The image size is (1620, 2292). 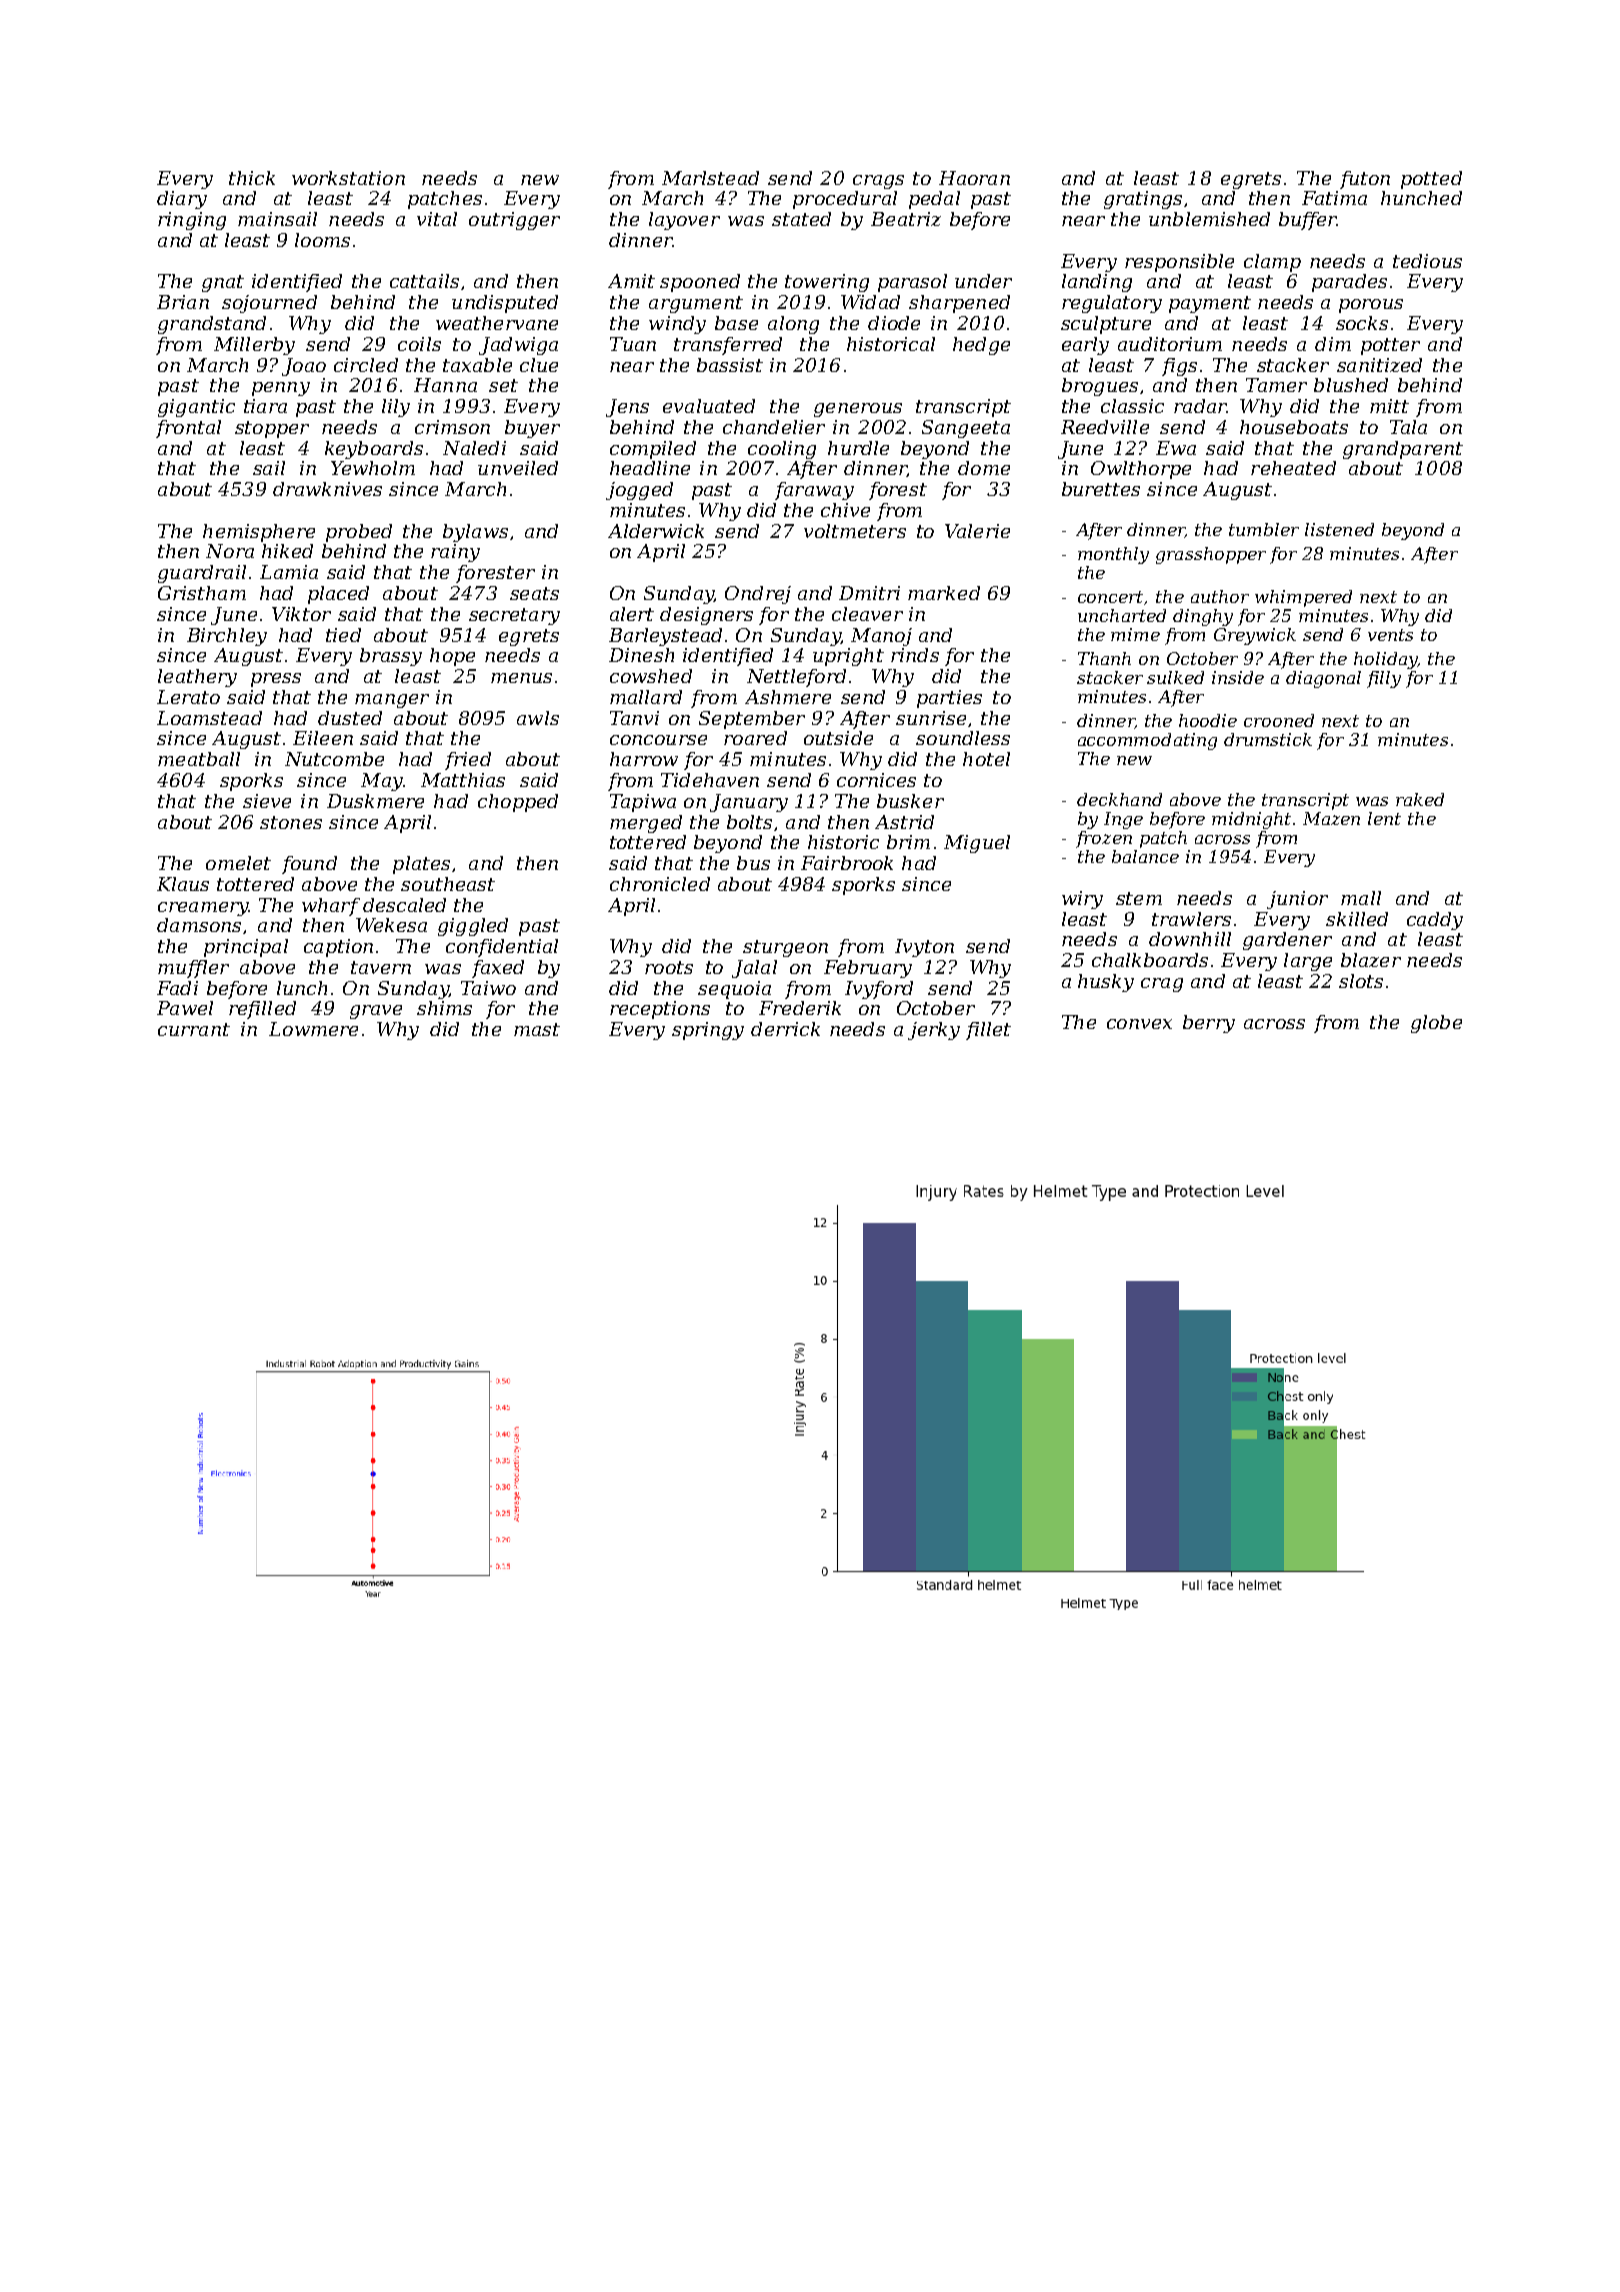 I want to click on hunched, so click(x=1421, y=198).
